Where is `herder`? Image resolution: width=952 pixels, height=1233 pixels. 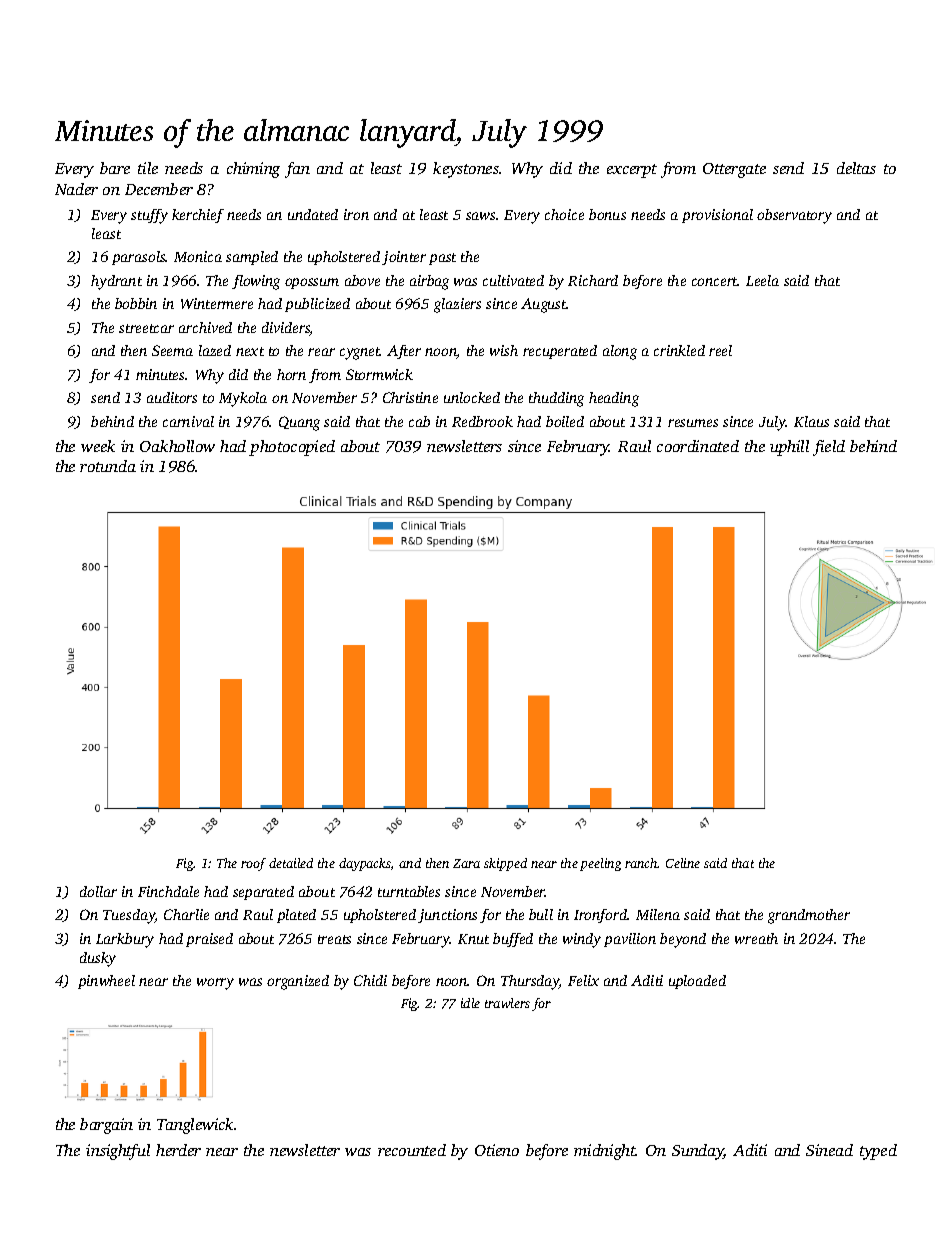 herder is located at coordinates (178, 1150).
